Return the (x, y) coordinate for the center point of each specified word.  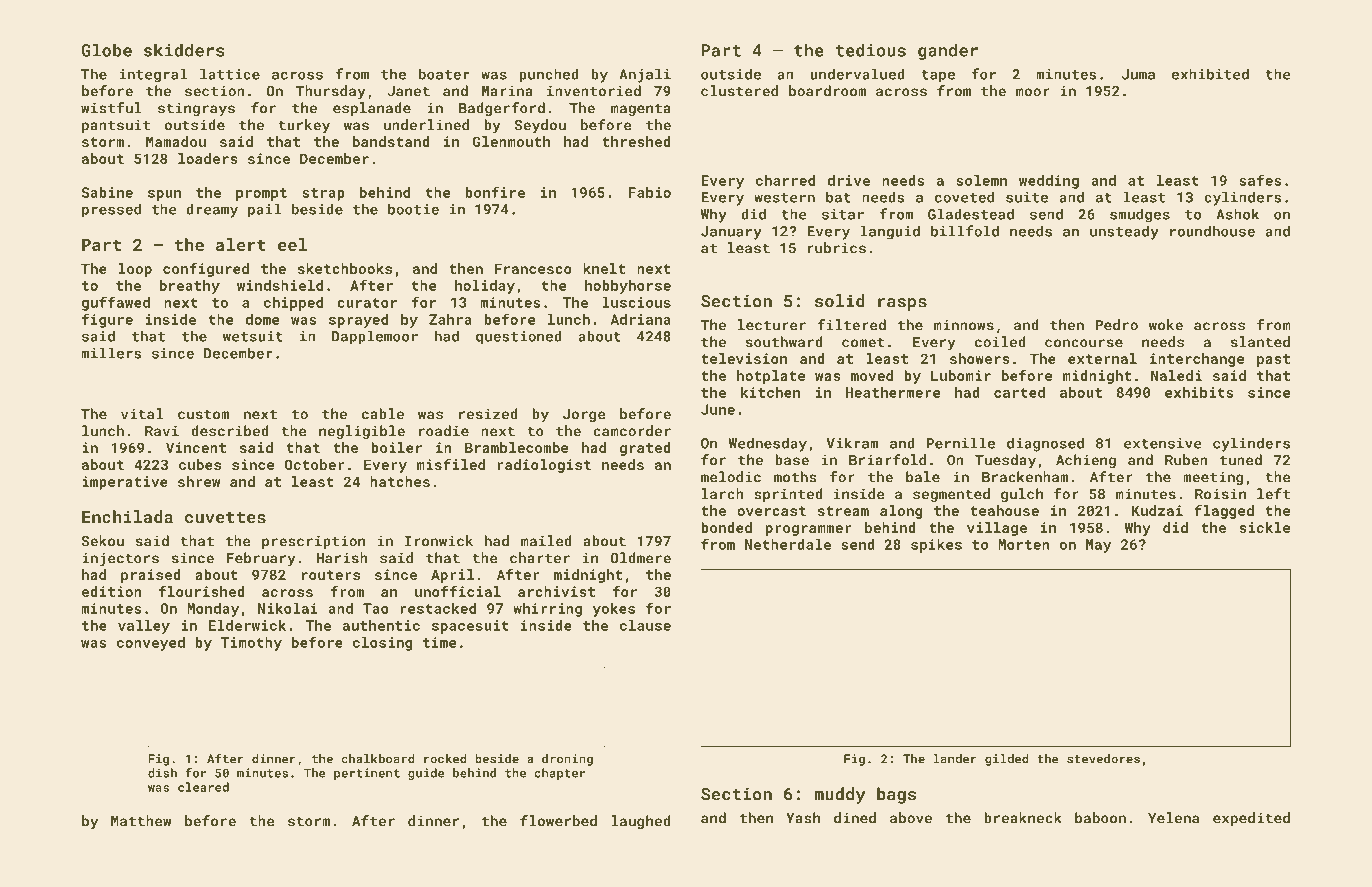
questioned (519, 338)
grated (645, 449)
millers (111, 353)
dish (162, 773)
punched (549, 75)
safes (1260, 180)
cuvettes (225, 518)
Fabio (650, 192)
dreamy (212, 211)
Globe (106, 50)
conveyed (151, 644)
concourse (1084, 343)
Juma (1138, 74)
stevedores (1103, 759)
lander (955, 759)
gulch (1022, 495)
